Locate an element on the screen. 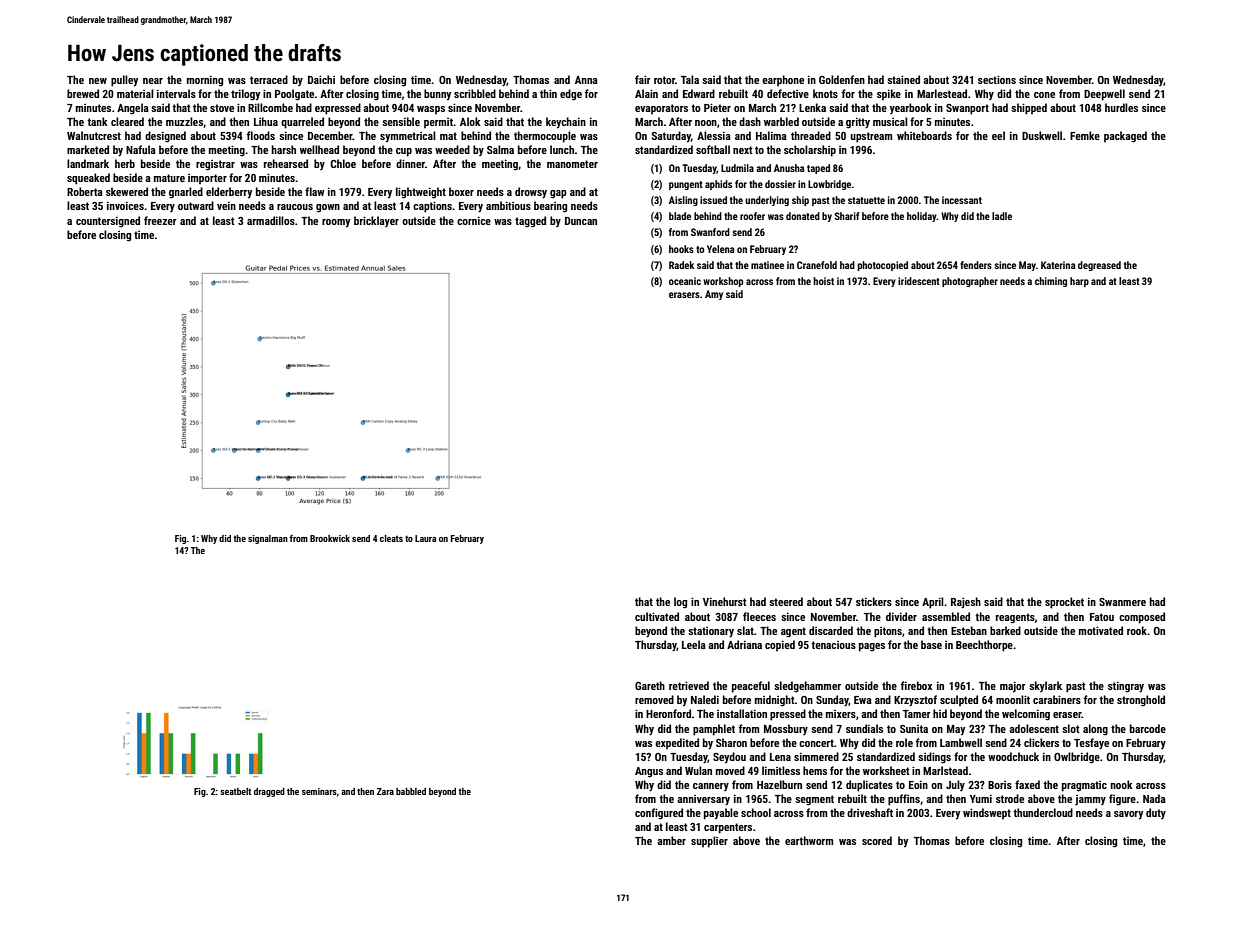  babbled is located at coordinates (411, 791).
